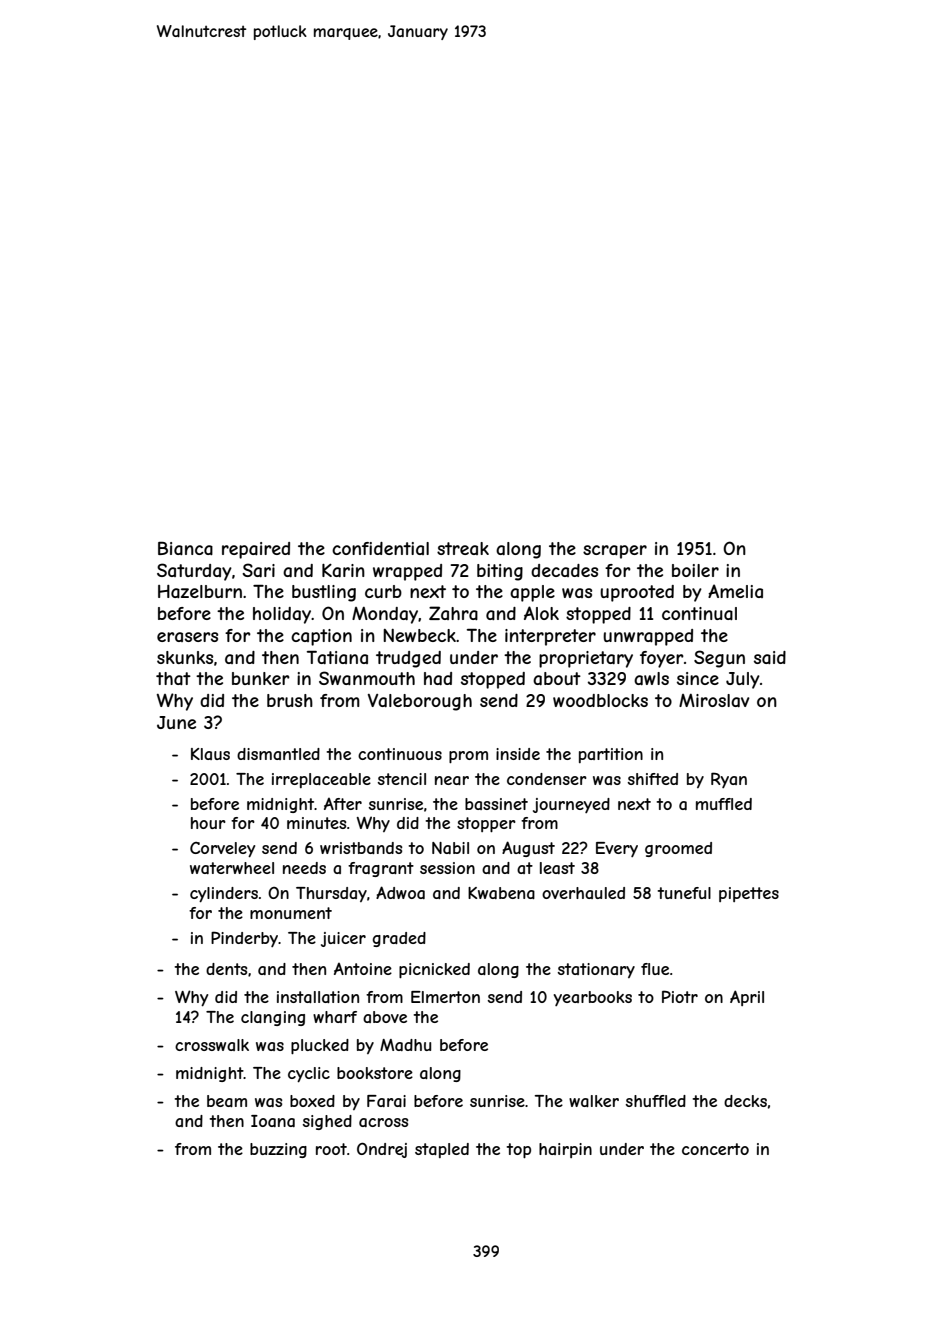  I want to click on continual, so click(699, 613).
